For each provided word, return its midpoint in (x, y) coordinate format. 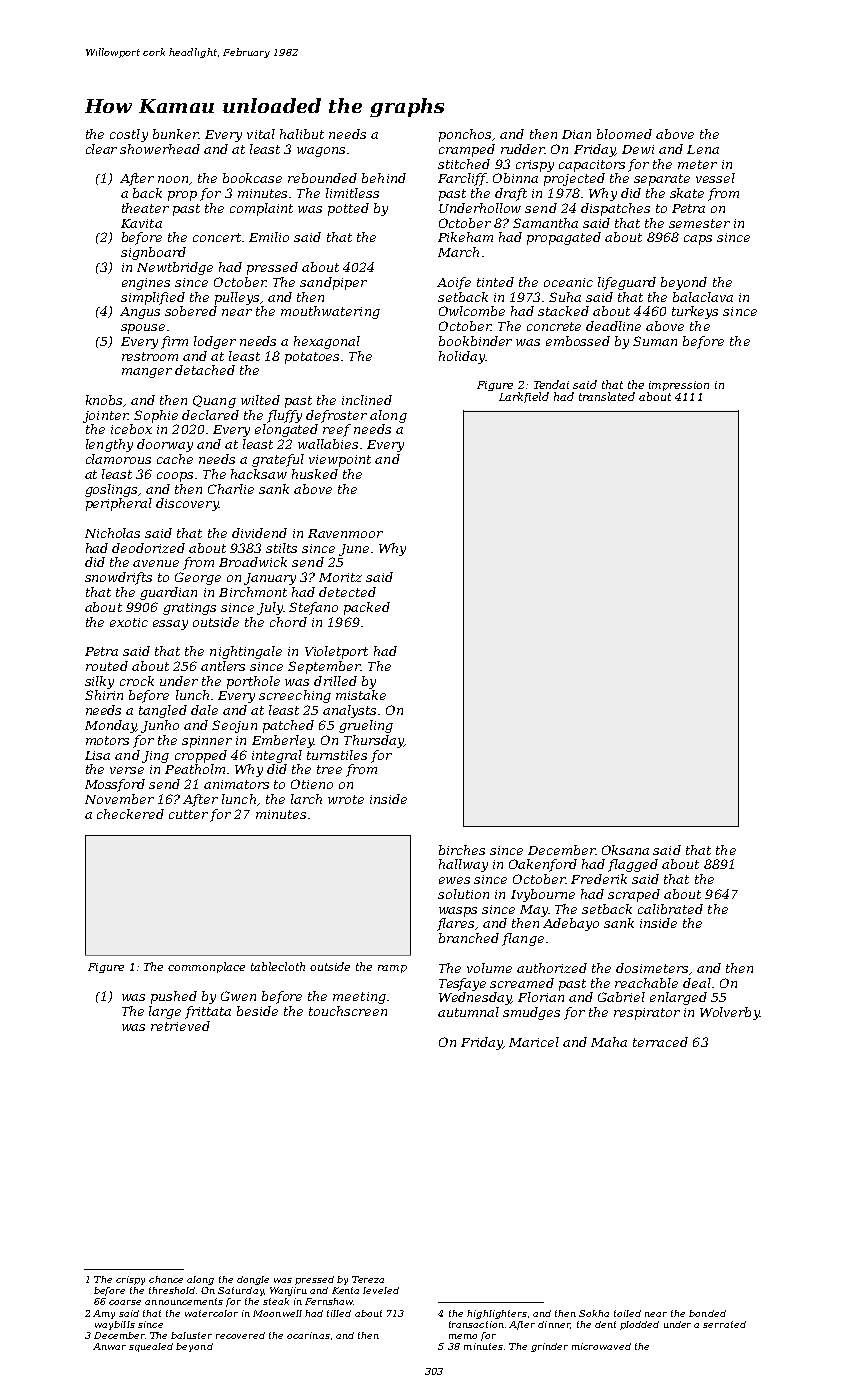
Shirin (104, 695)
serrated (724, 1324)
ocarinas (308, 1335)
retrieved (180, 1026)
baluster (191, 1335)
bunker (175, 134)
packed (367, 608)
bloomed (624, 134)
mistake (361, 695)
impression (679, 386)
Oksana (625, 850)
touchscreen (348, 1011)
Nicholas (112, 533)
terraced (660, 1042)
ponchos (465, 135)
